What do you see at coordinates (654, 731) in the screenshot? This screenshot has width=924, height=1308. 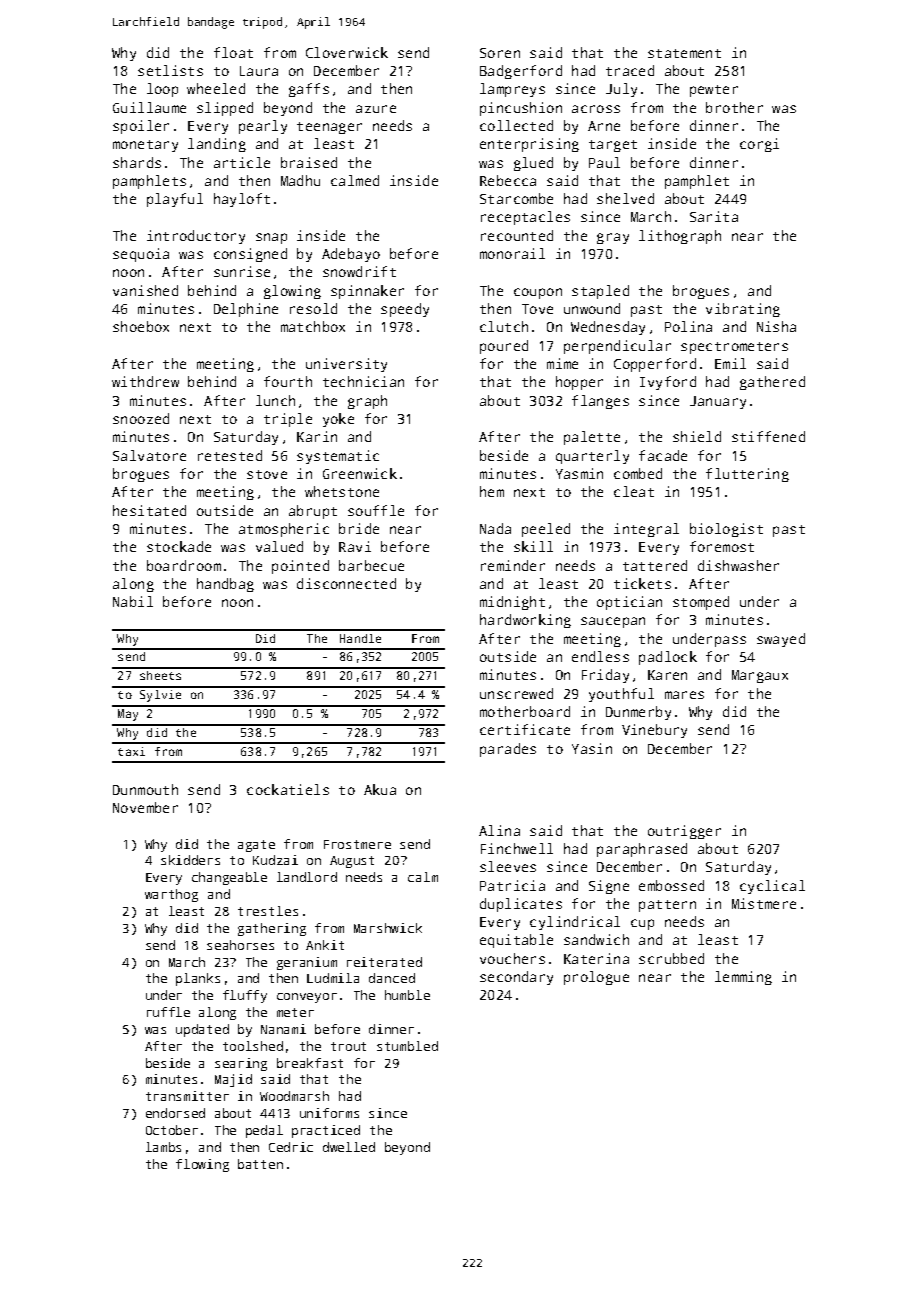 I see `Vinebury` at bounding box center [654, 731].
